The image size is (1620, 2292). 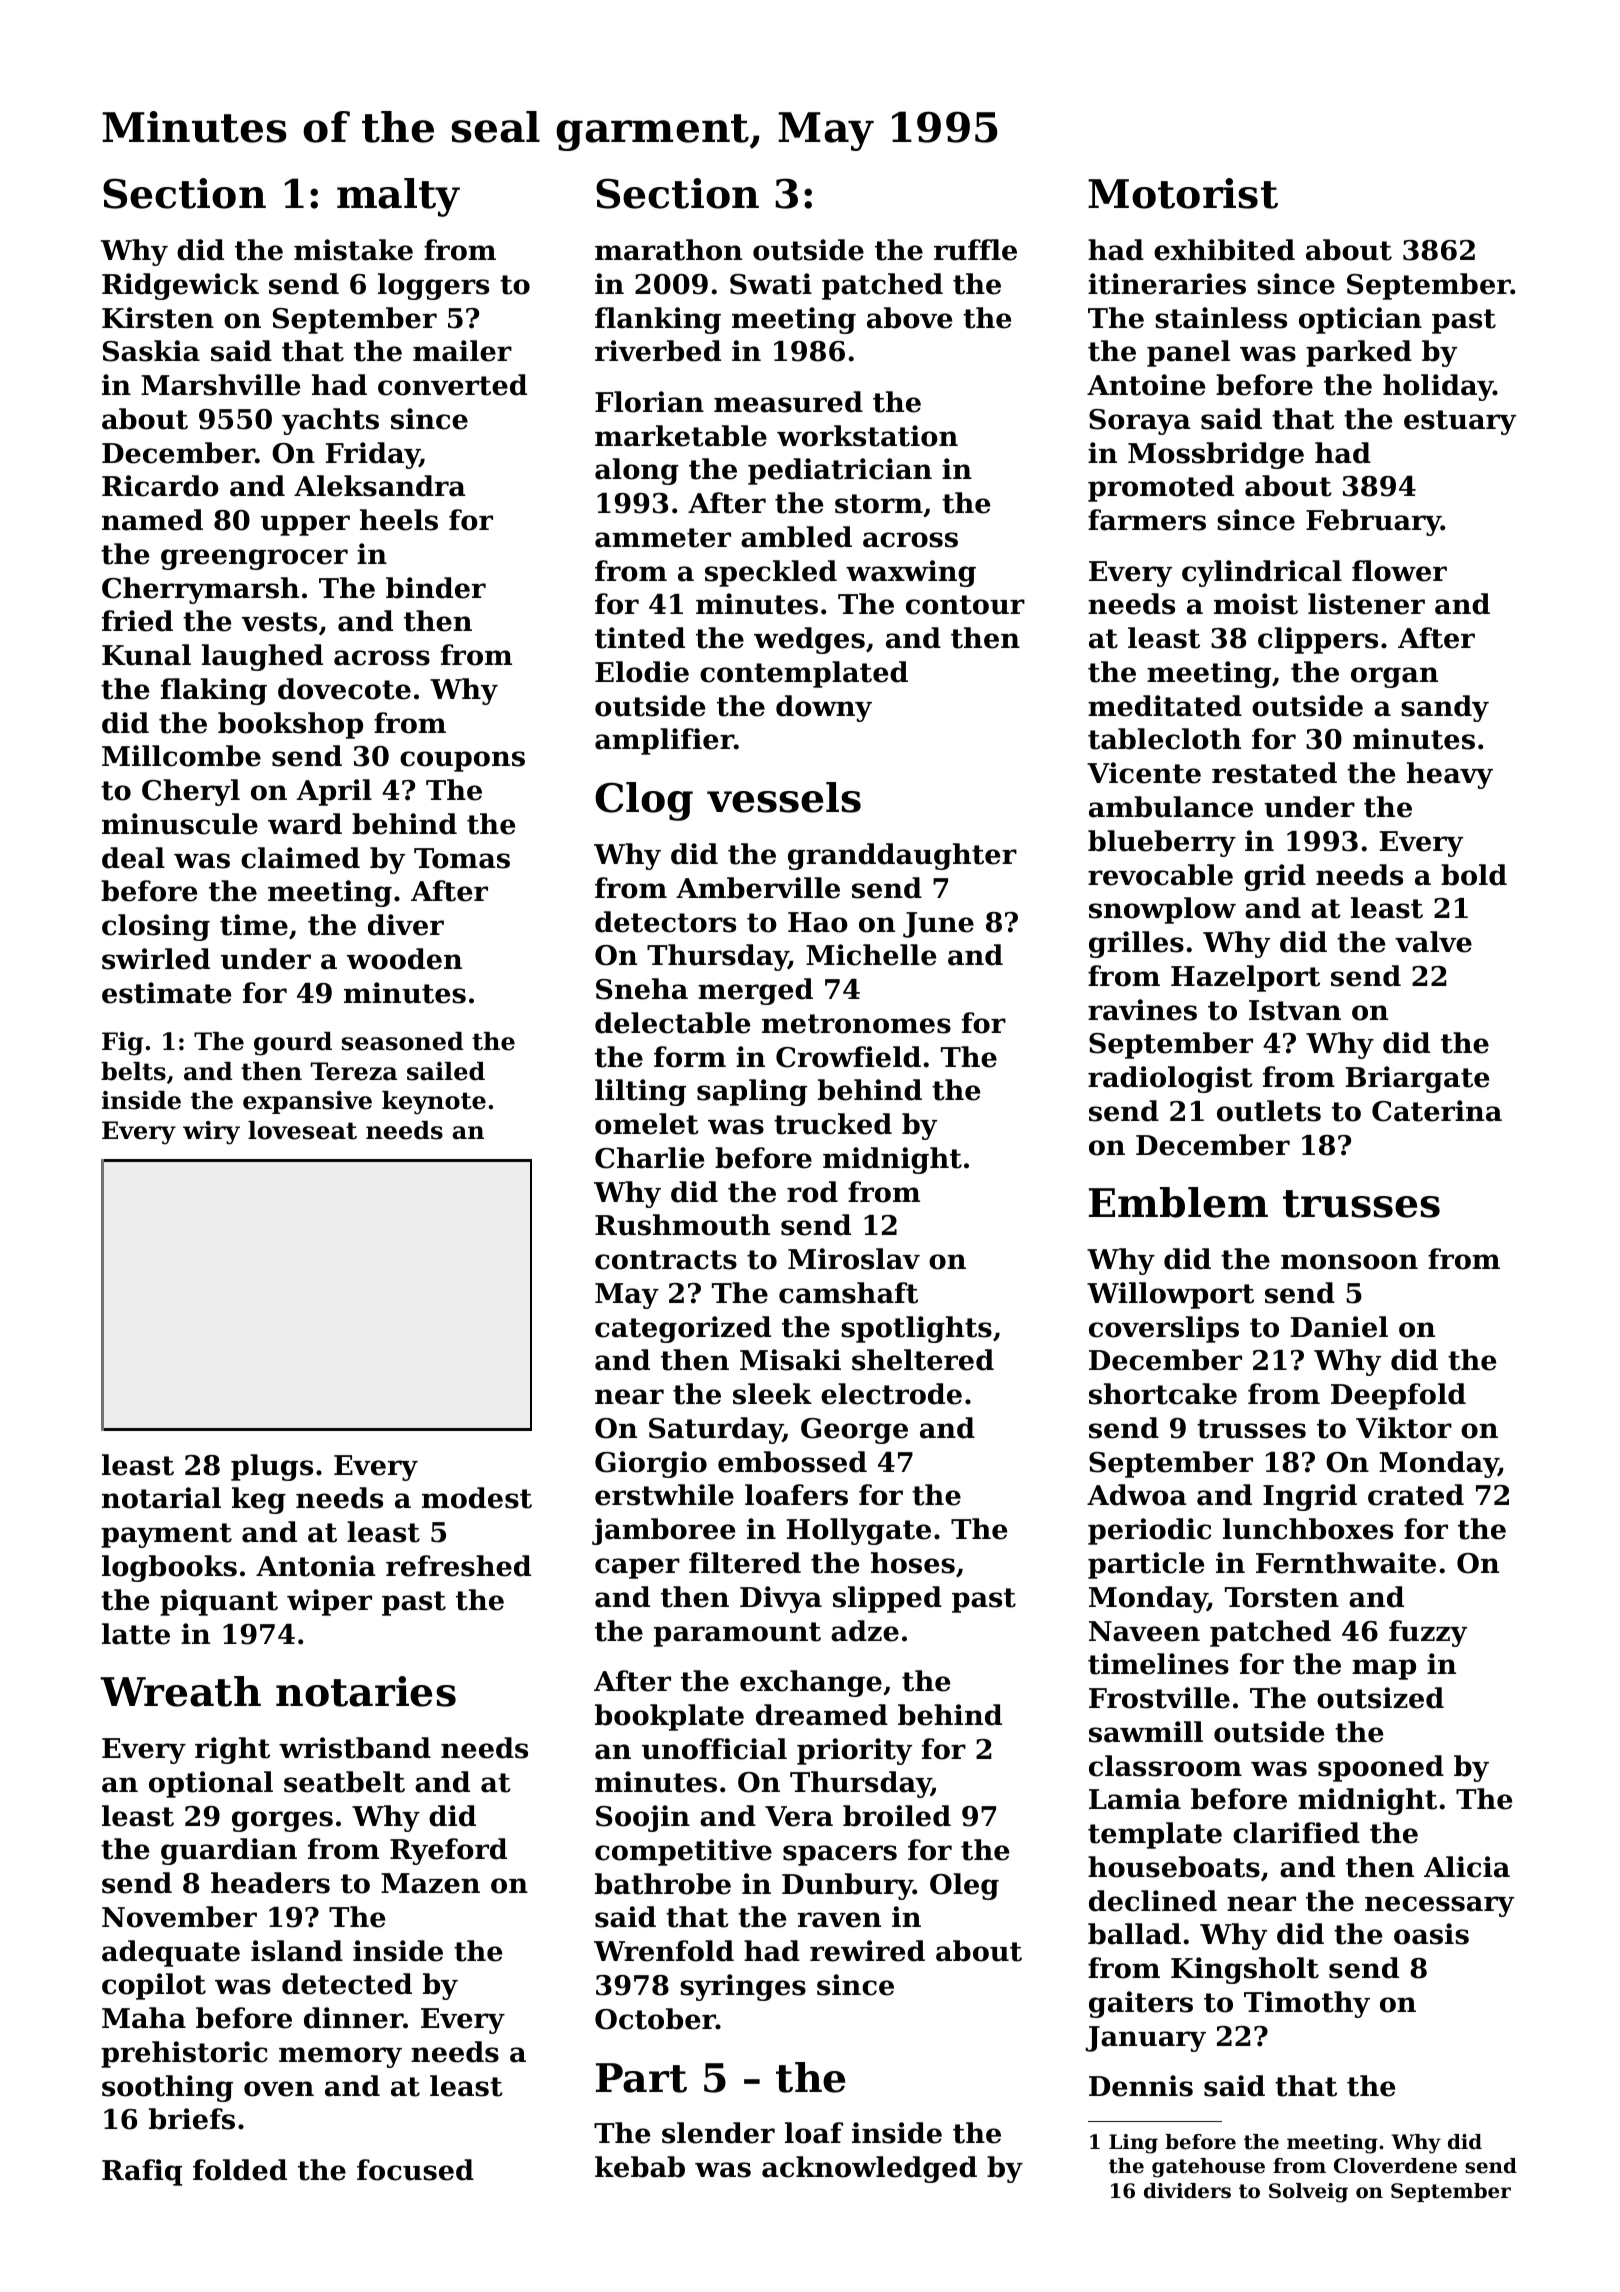 What do you see at coordinates (1165, 706) in the screenshot?
I see `meditated` at bounding box center [1165, 706].
